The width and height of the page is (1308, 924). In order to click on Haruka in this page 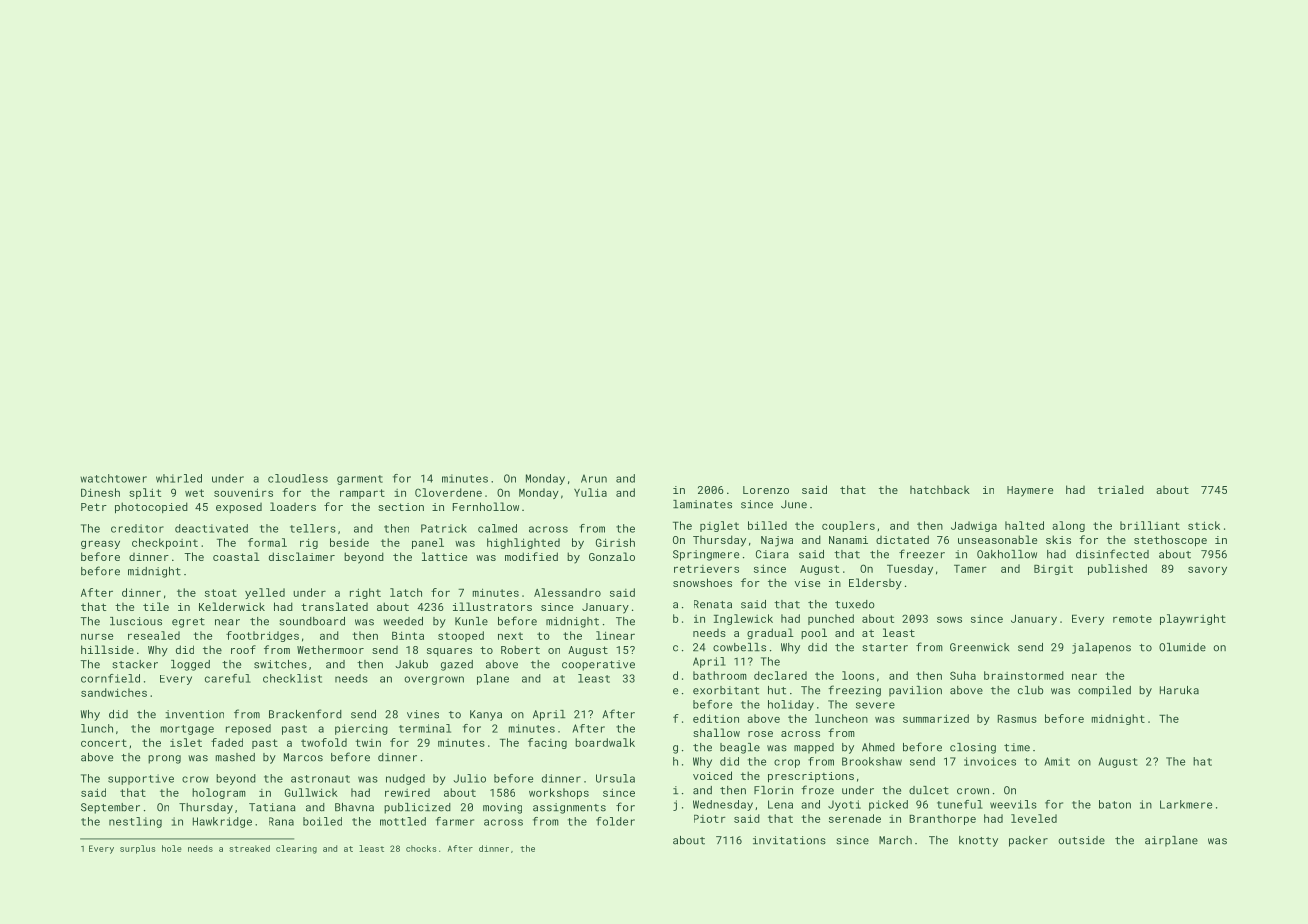, I will do `click(1179, 690)`.
